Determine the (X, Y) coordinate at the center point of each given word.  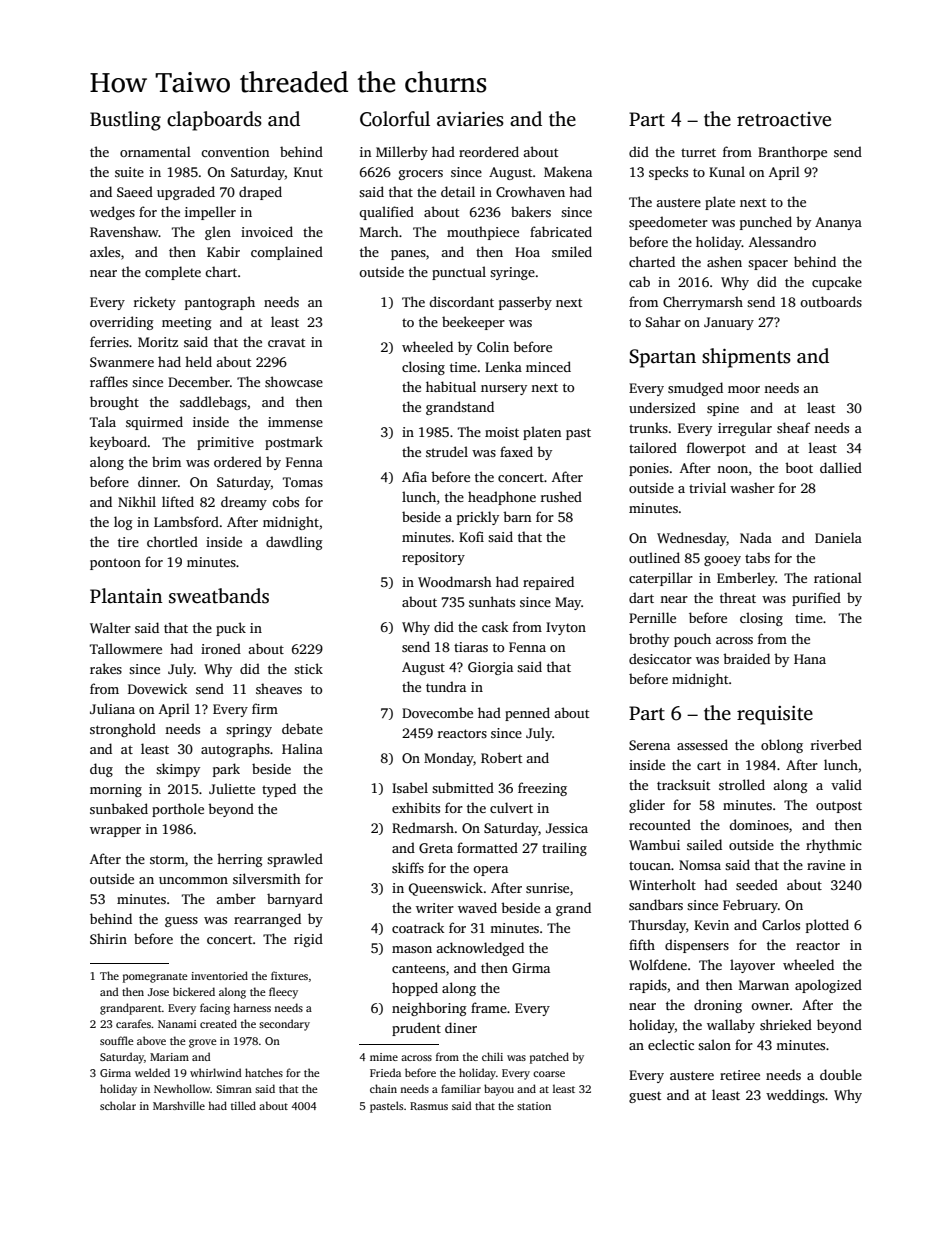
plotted (827, 926)
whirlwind (216, 1072)
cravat (286, 342)
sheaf (793, 427)
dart (641, 597)
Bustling (125, 121)
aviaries (470, 119)
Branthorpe (792, 153)
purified (816, 599)
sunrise (547, 888)
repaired (548, 583)
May (568, 603)
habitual (451, 386)
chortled (172, 541)
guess (181, 922)
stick (308, 668)
